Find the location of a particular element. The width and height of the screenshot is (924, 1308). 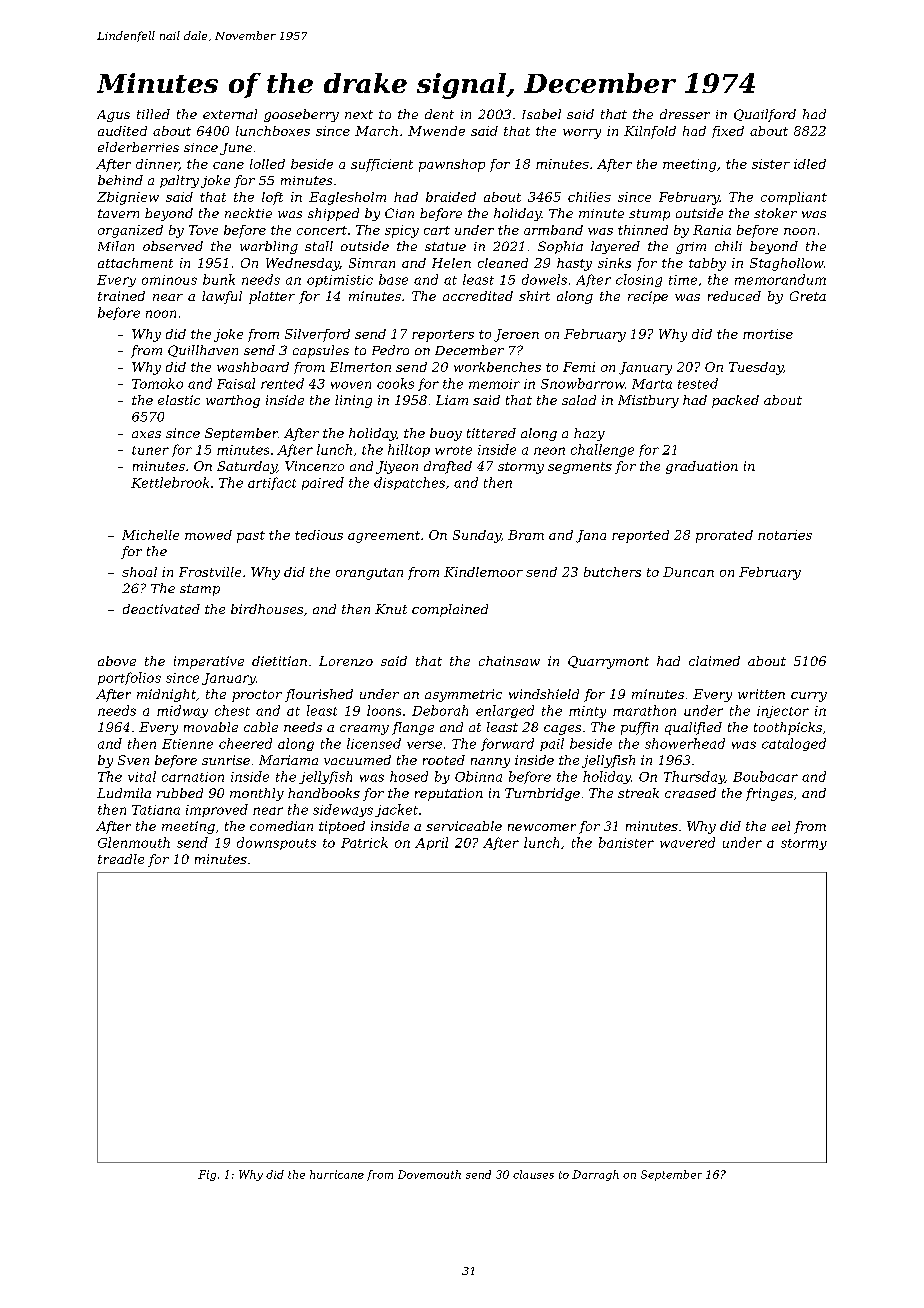

cataloged is located at coordinates (794, 744).
